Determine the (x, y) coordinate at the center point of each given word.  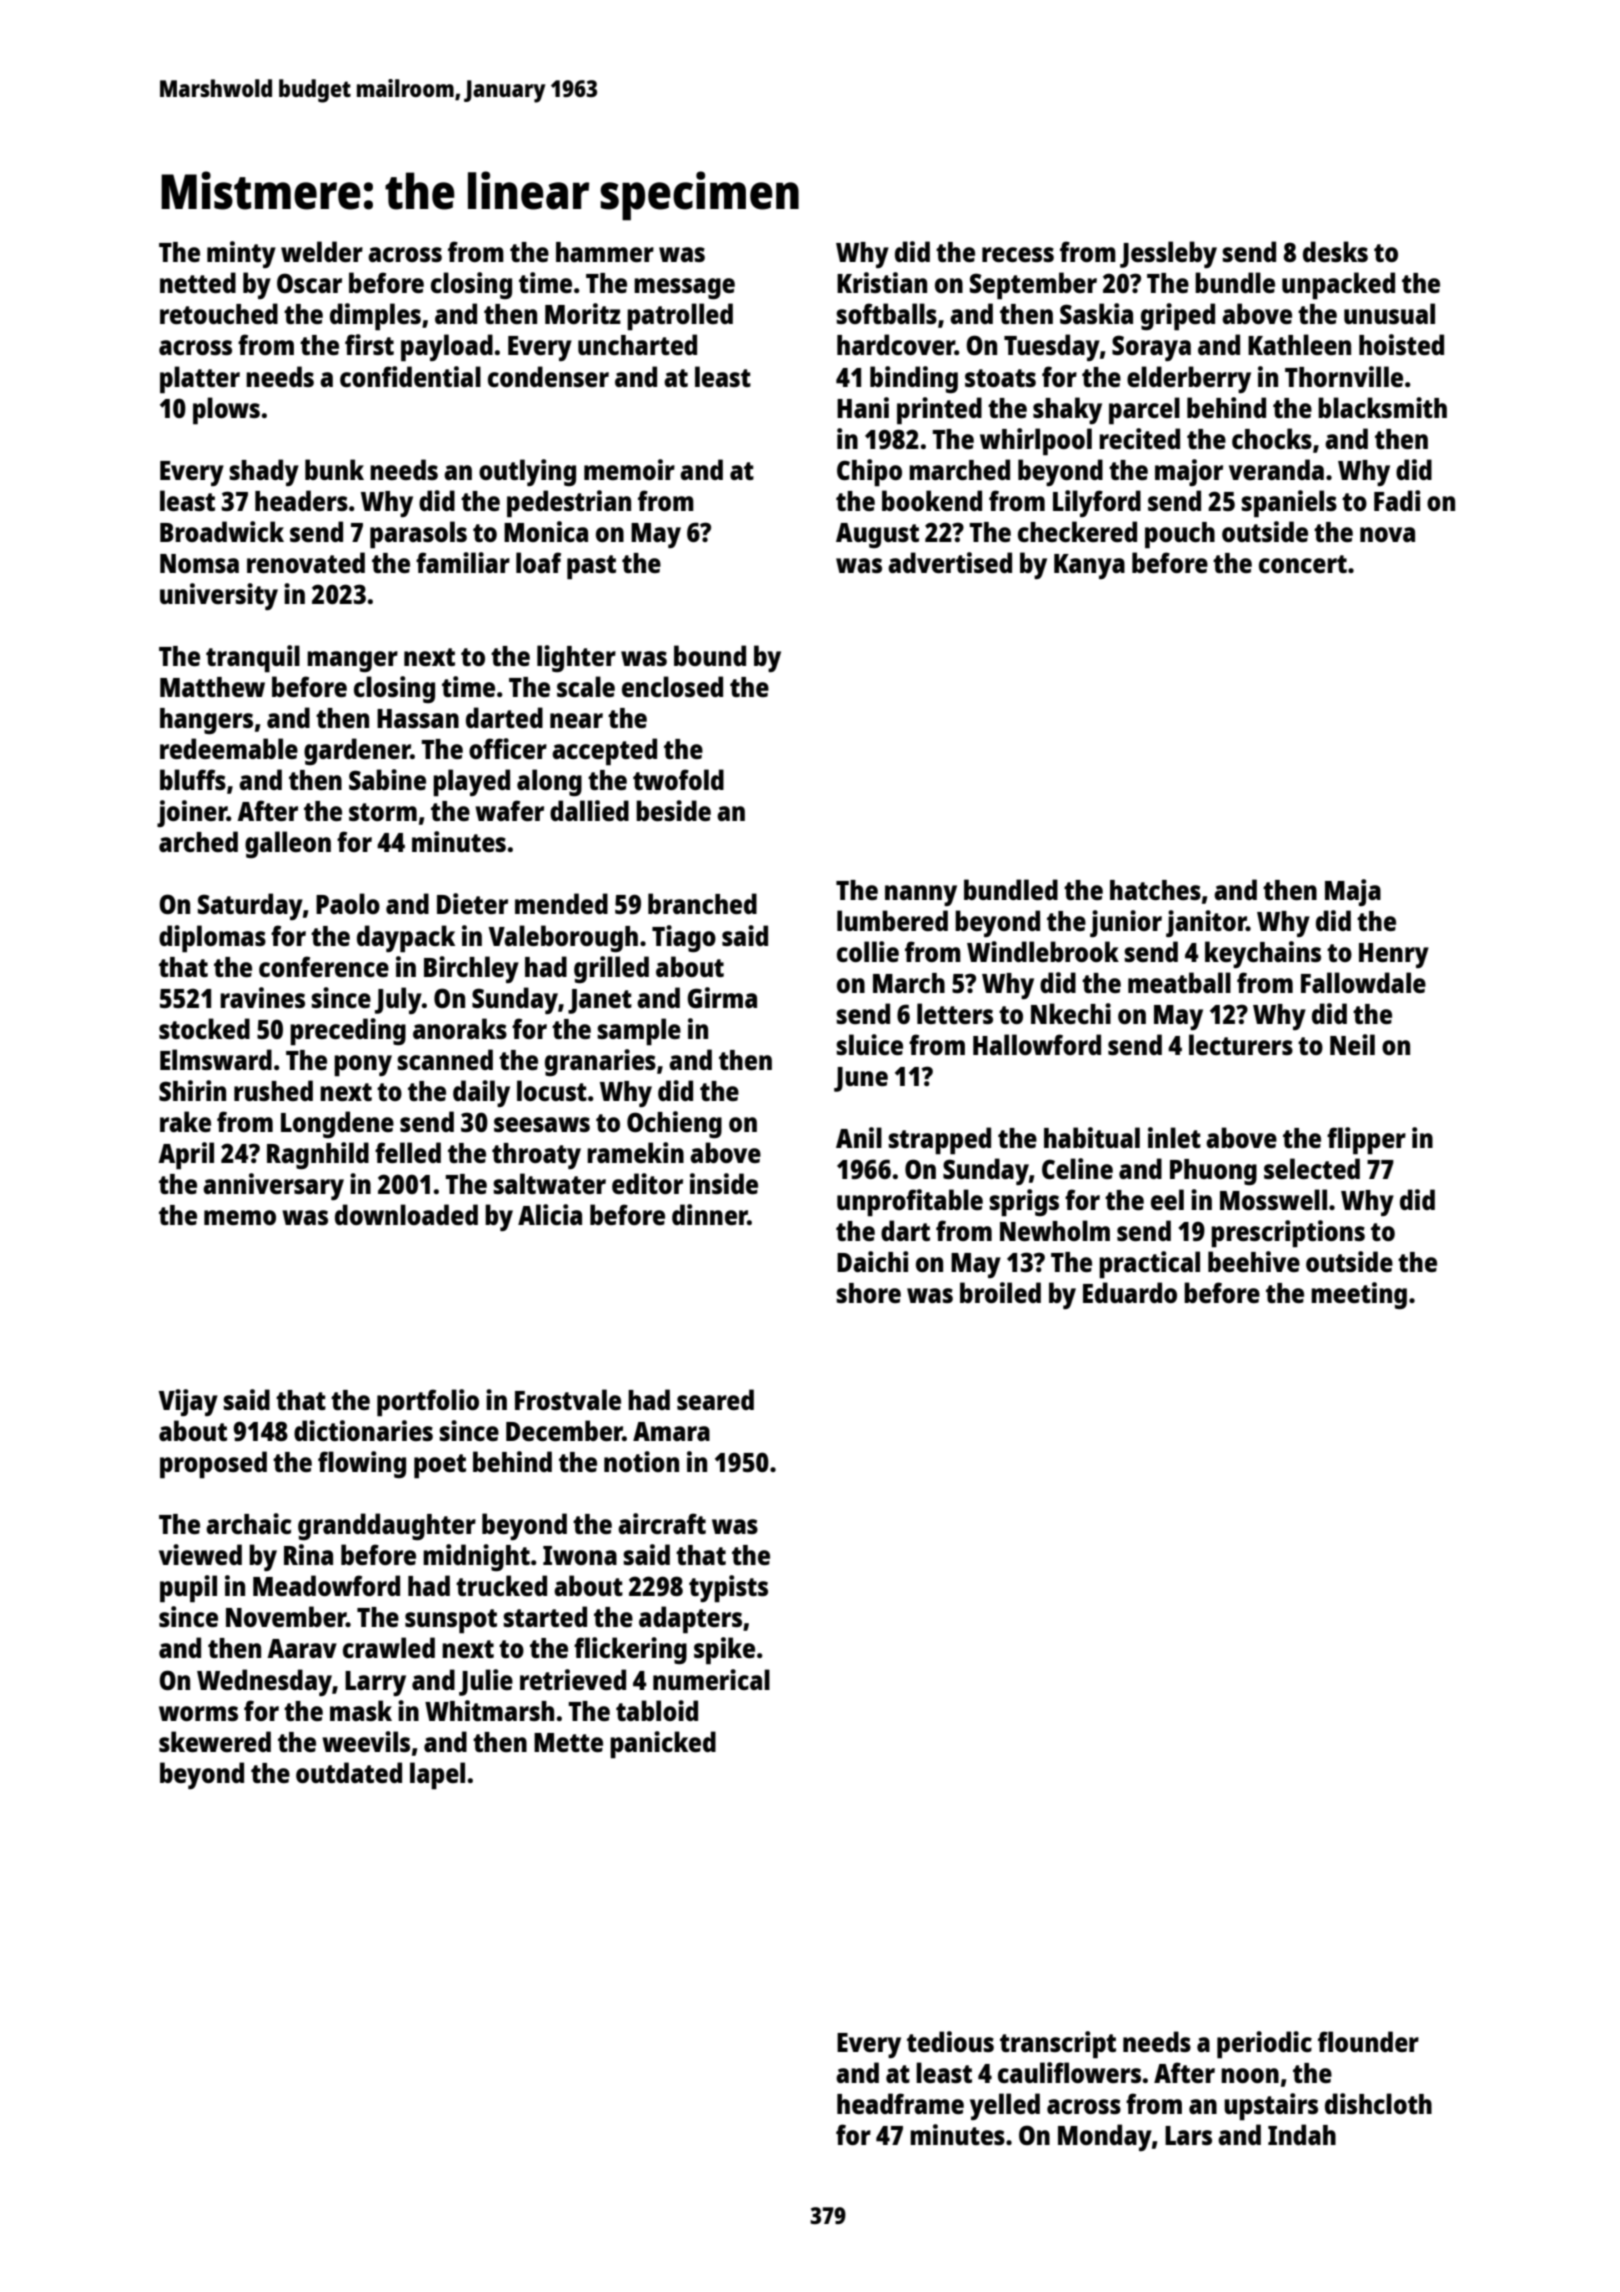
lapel (437, 1776)
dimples (375, 317)
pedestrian (569, 504)
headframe (900, 2103)
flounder (1368, 2041)
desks (1335, 251)
